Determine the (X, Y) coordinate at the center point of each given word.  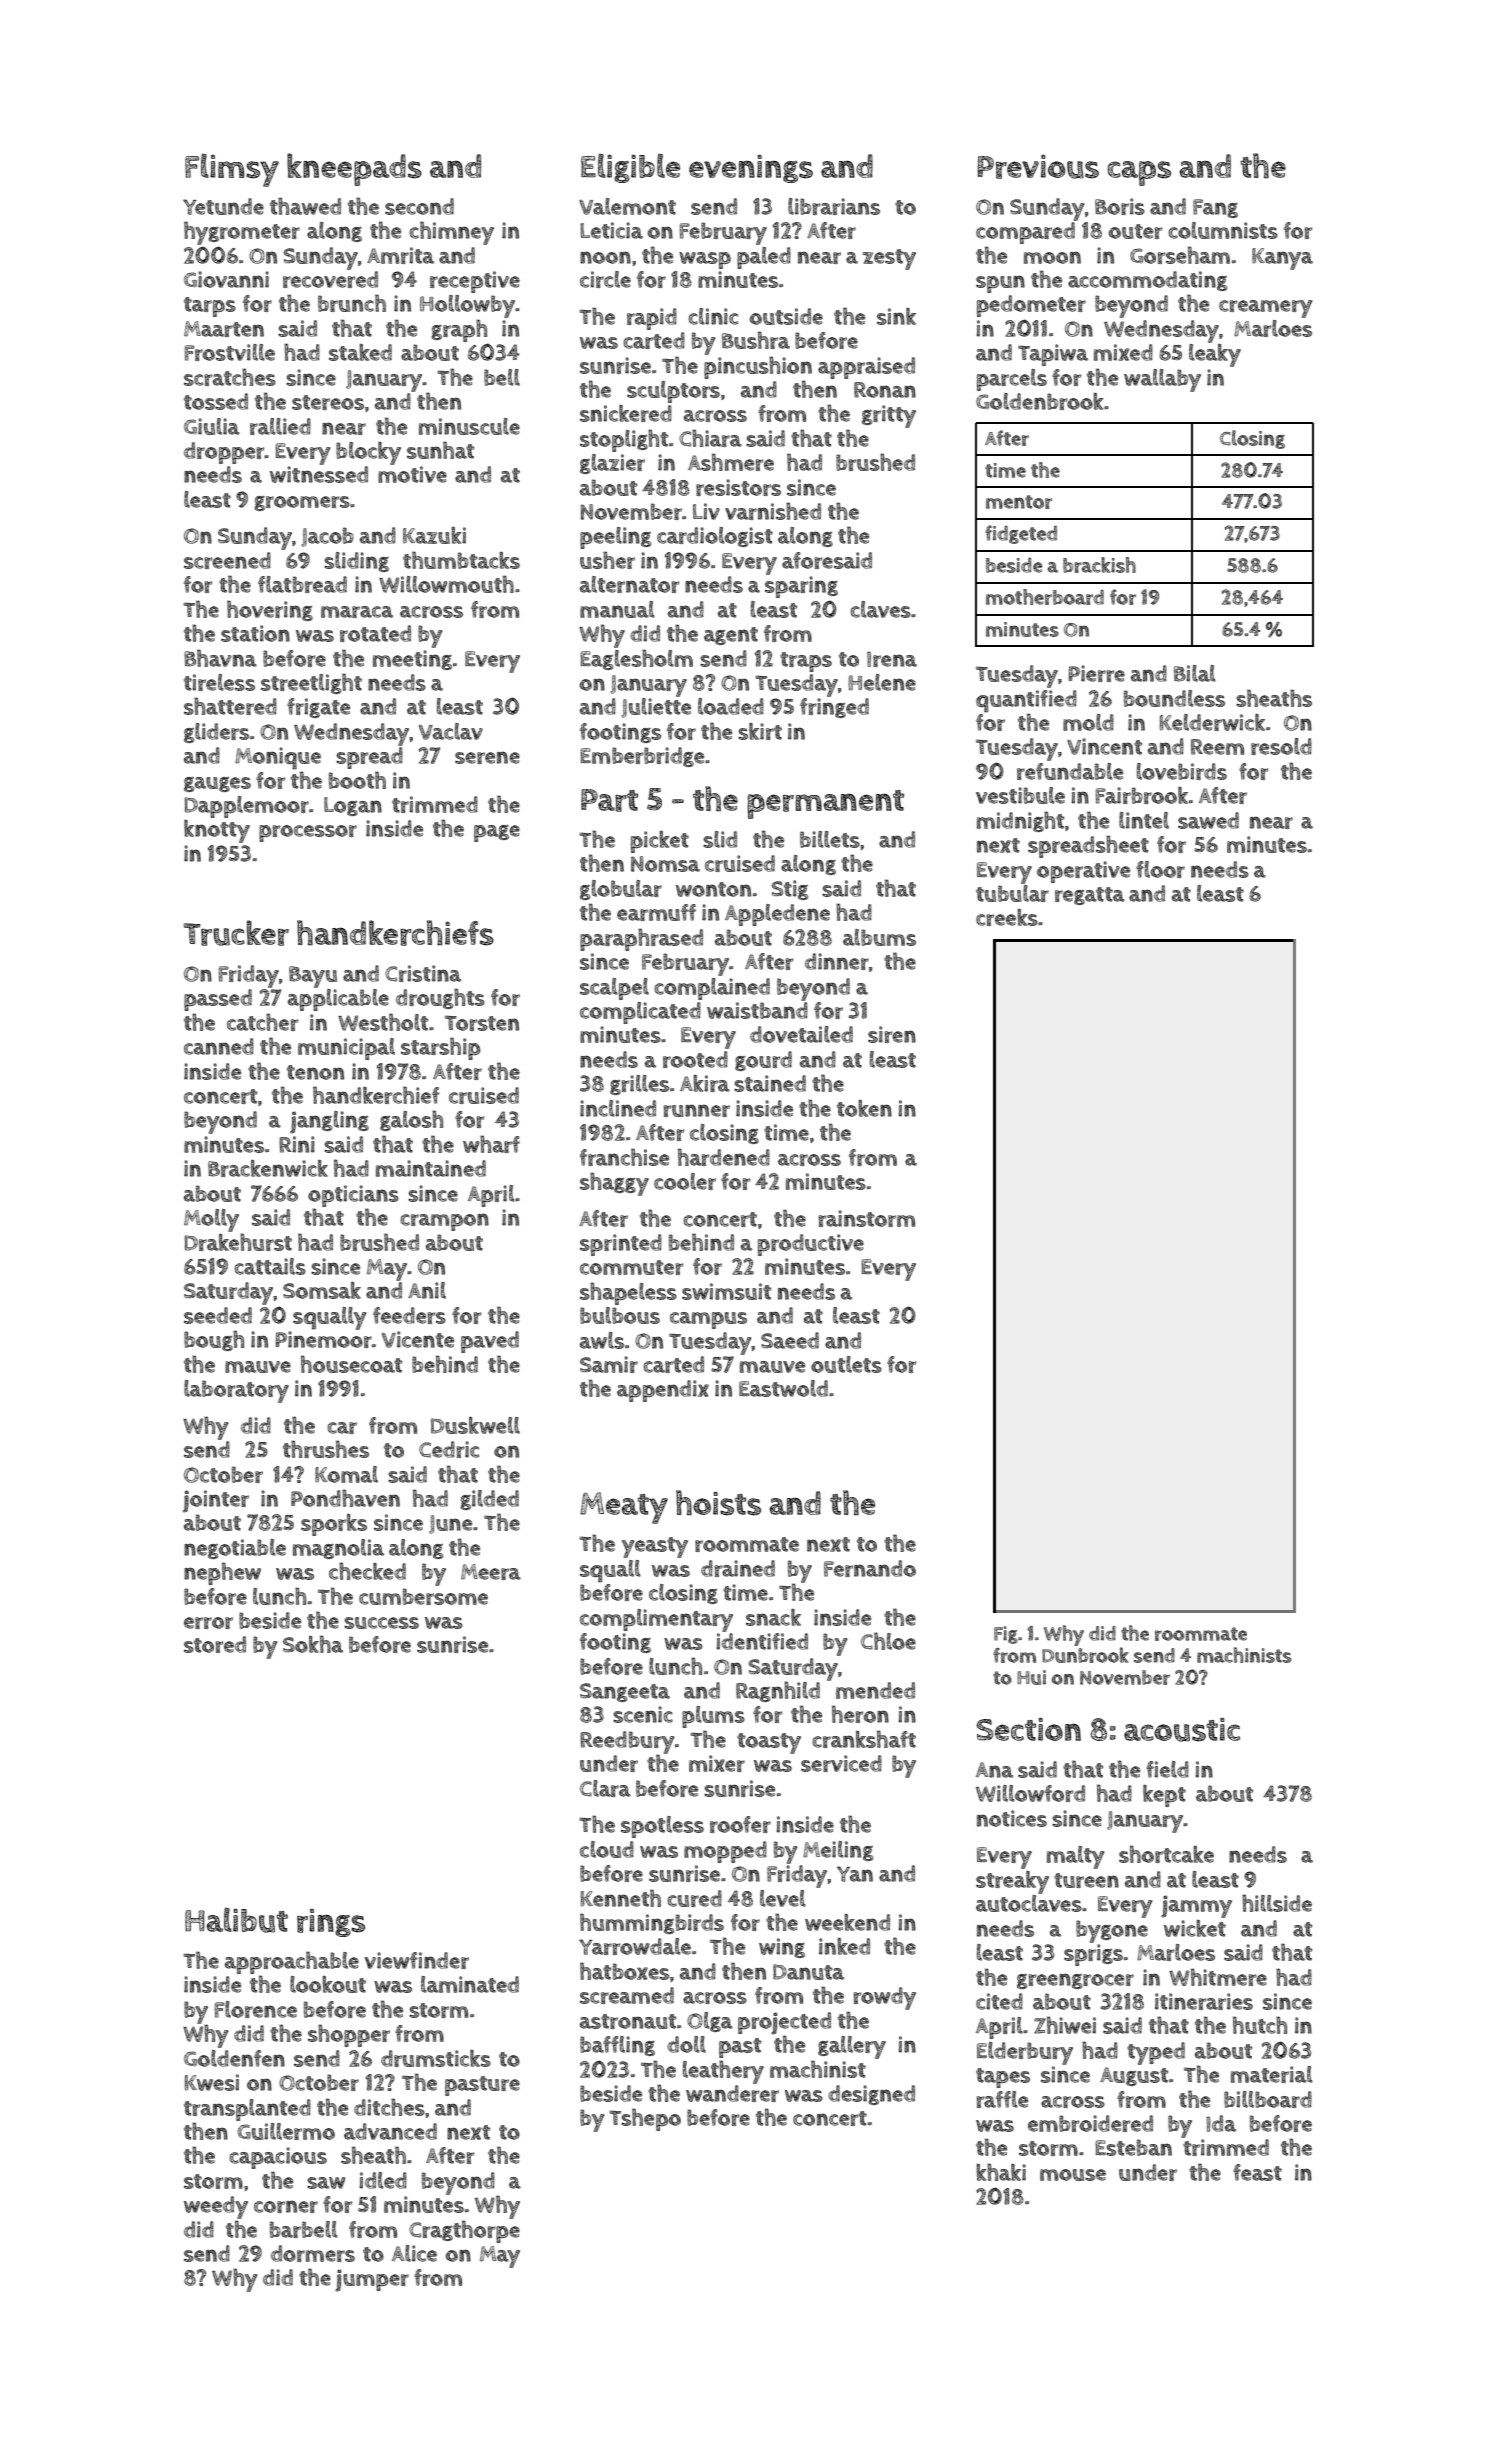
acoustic (1182, 1730)
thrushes (326, 1449)
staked (360, 352)
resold (1281, 746)
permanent (825, 804)
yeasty (655, 1547)
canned (219, 1046)
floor (1160, 869)
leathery (723, 2072)
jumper (372, 2280)
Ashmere (731, 462)
